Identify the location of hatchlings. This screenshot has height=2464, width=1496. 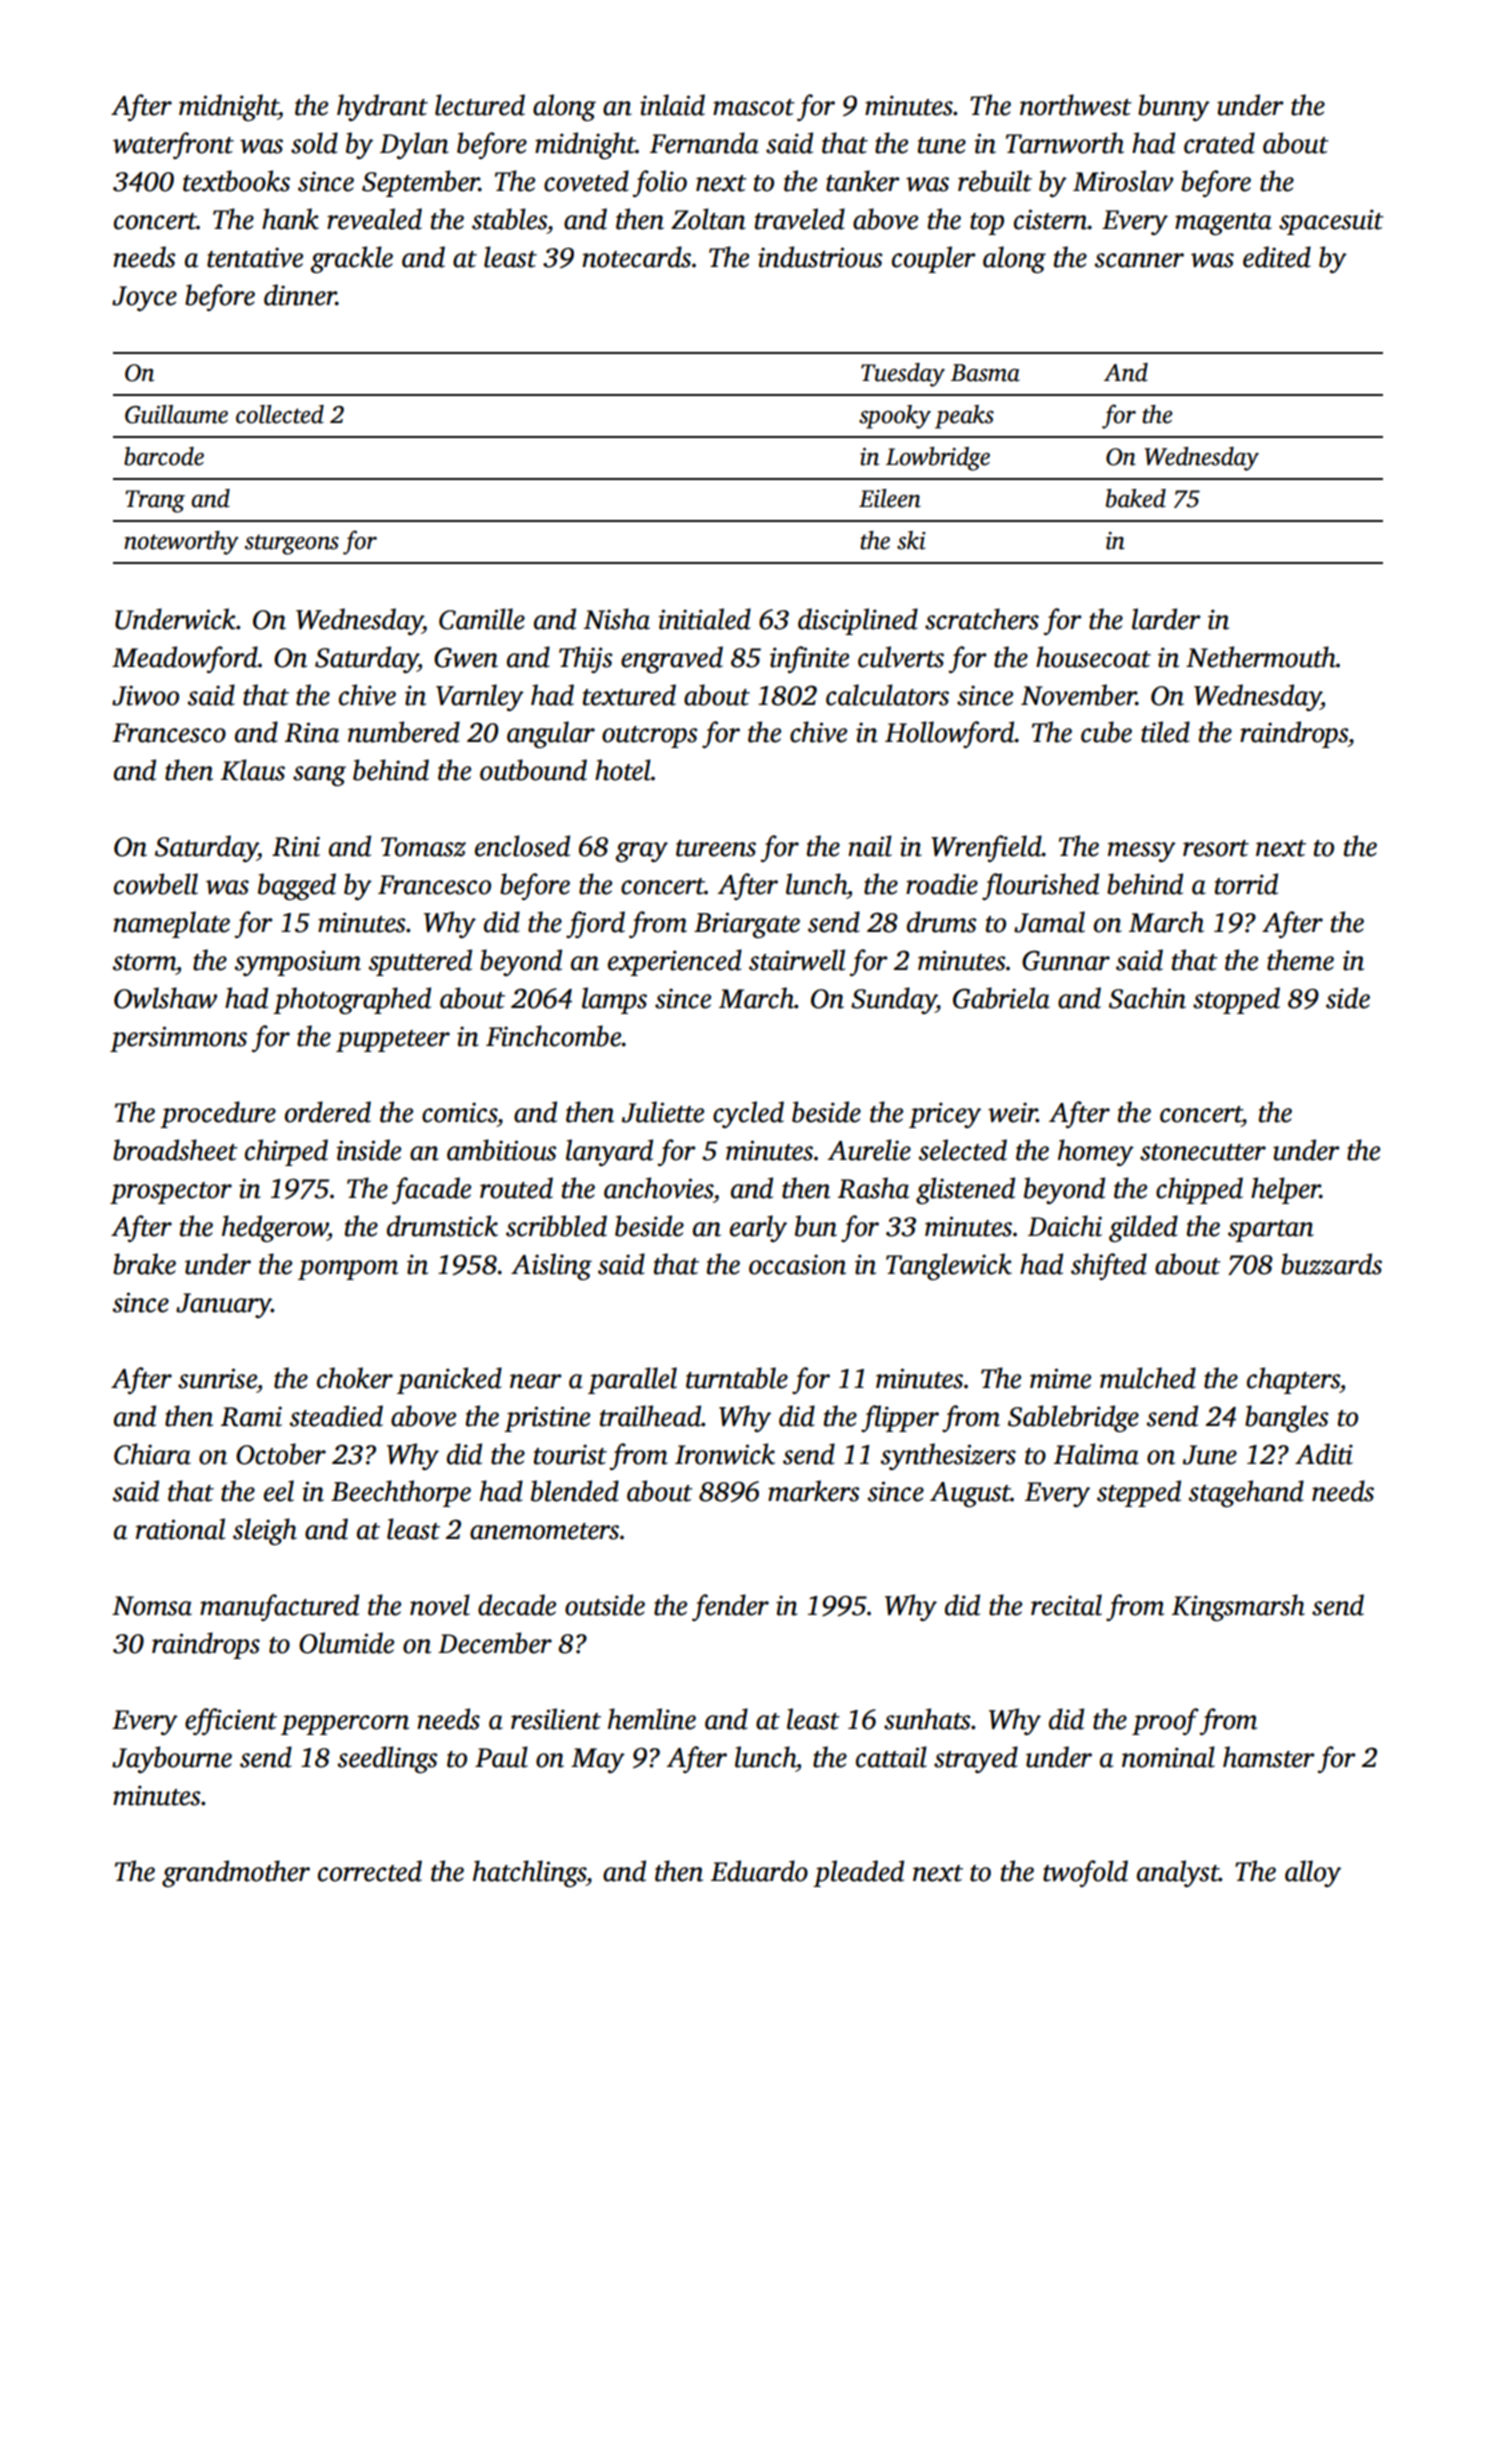
(529, 1873).
